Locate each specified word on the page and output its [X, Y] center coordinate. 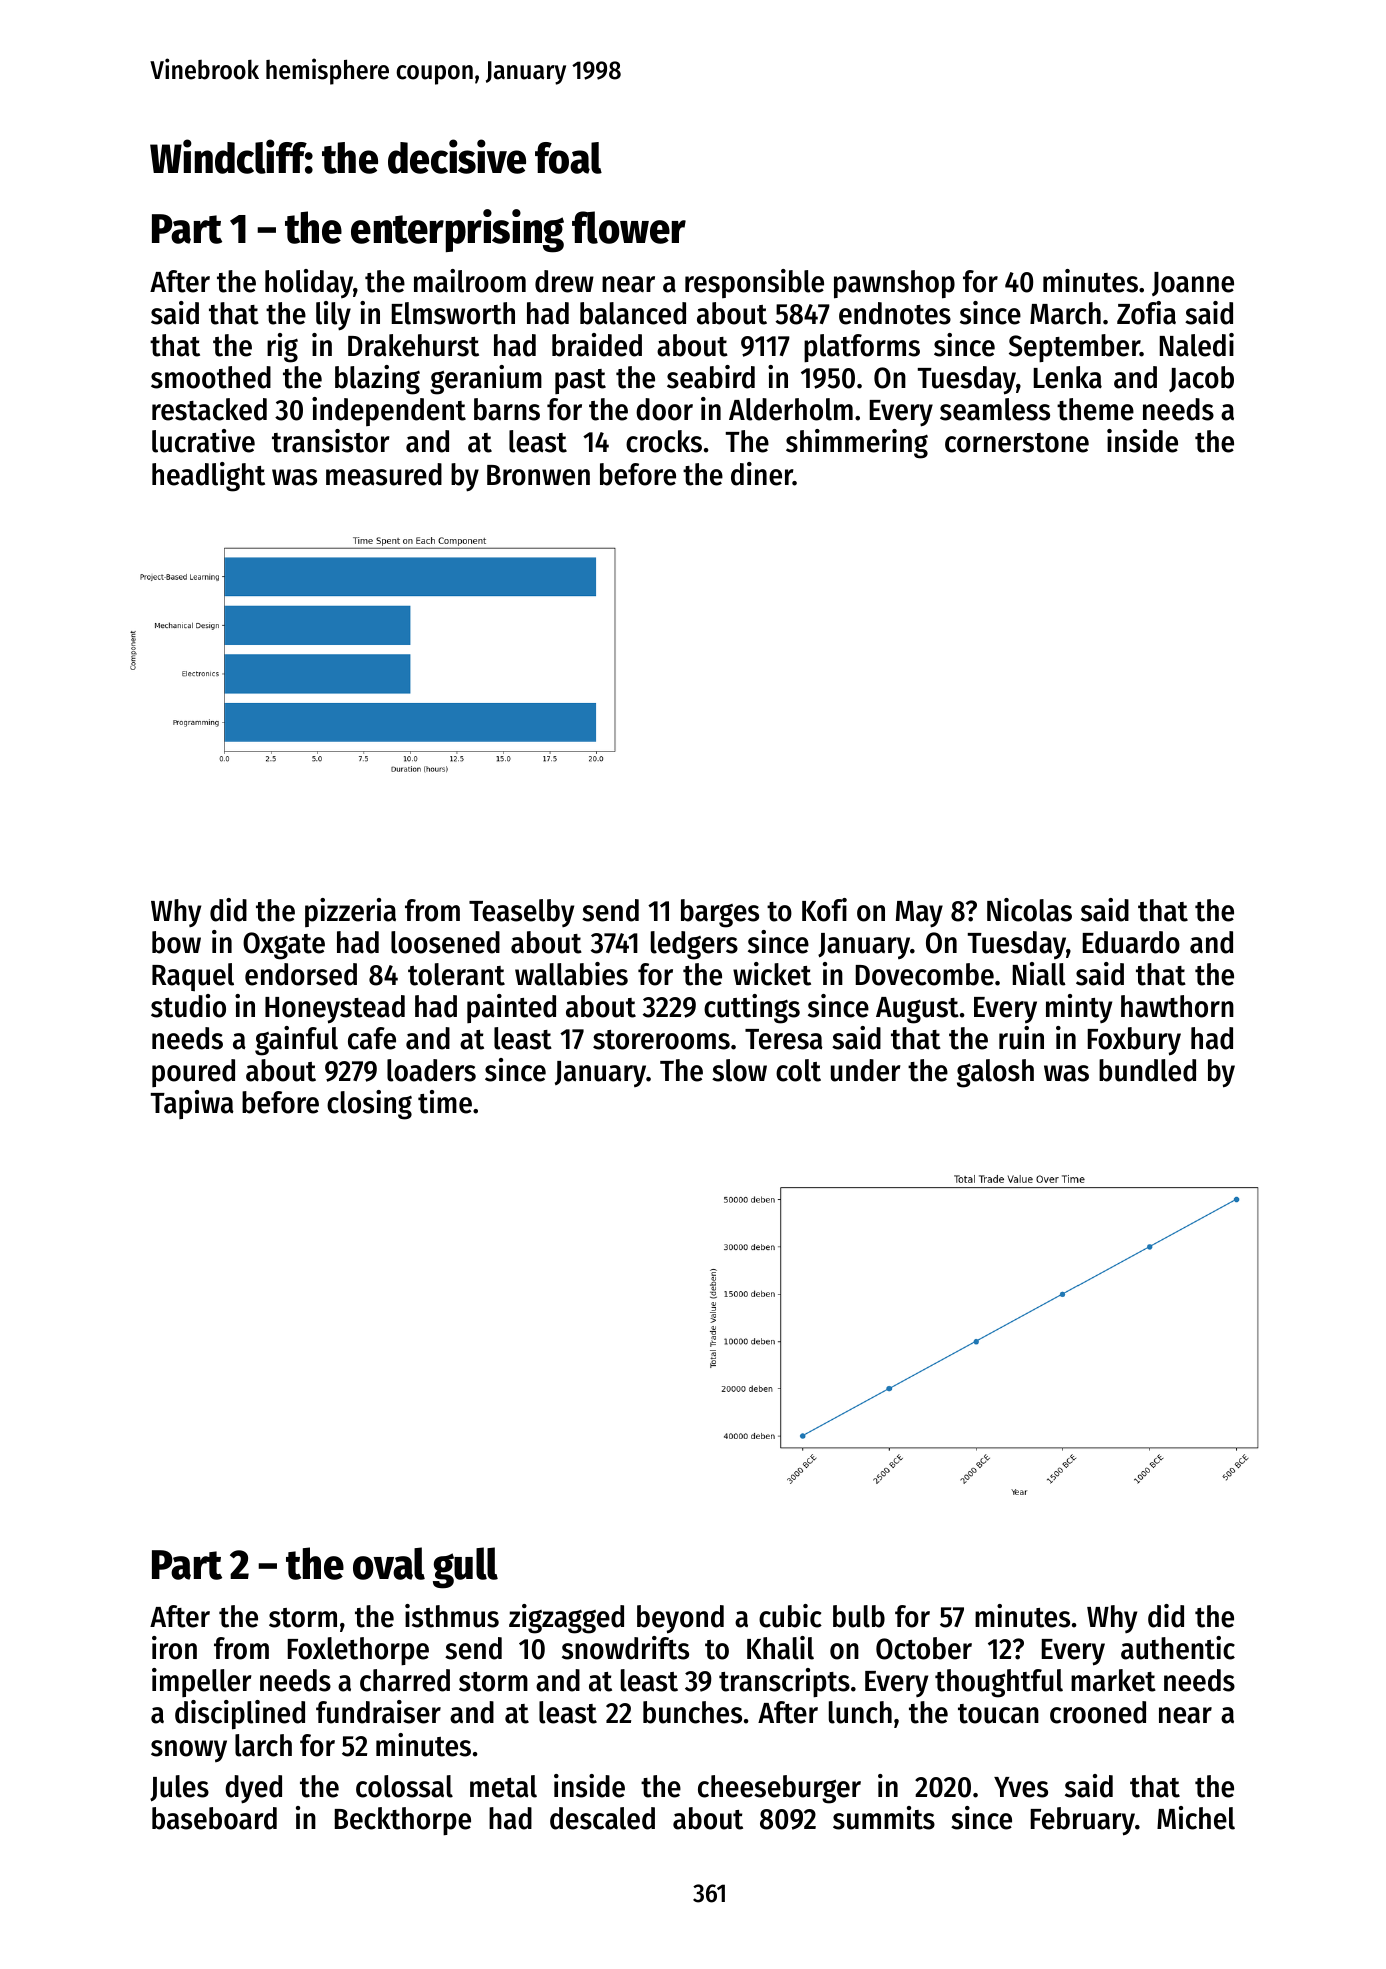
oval [389, 1563]
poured [193, 1073]
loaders [431, 1070]
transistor [331, 441]
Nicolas [1029, 910]
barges [720, 913]
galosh [995, 1073]
